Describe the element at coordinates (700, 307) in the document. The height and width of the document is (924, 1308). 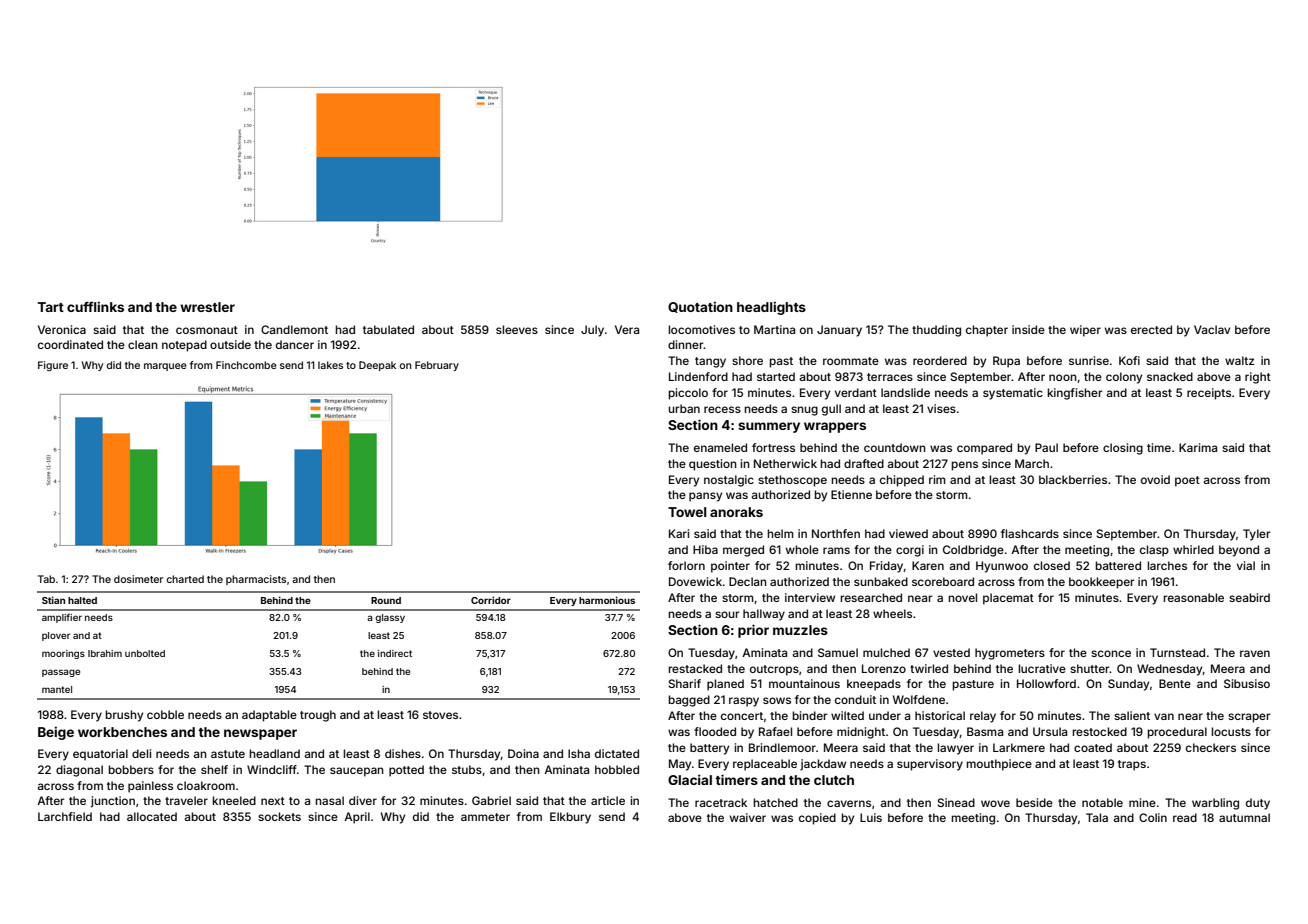
I see `Quotation` at that location.
